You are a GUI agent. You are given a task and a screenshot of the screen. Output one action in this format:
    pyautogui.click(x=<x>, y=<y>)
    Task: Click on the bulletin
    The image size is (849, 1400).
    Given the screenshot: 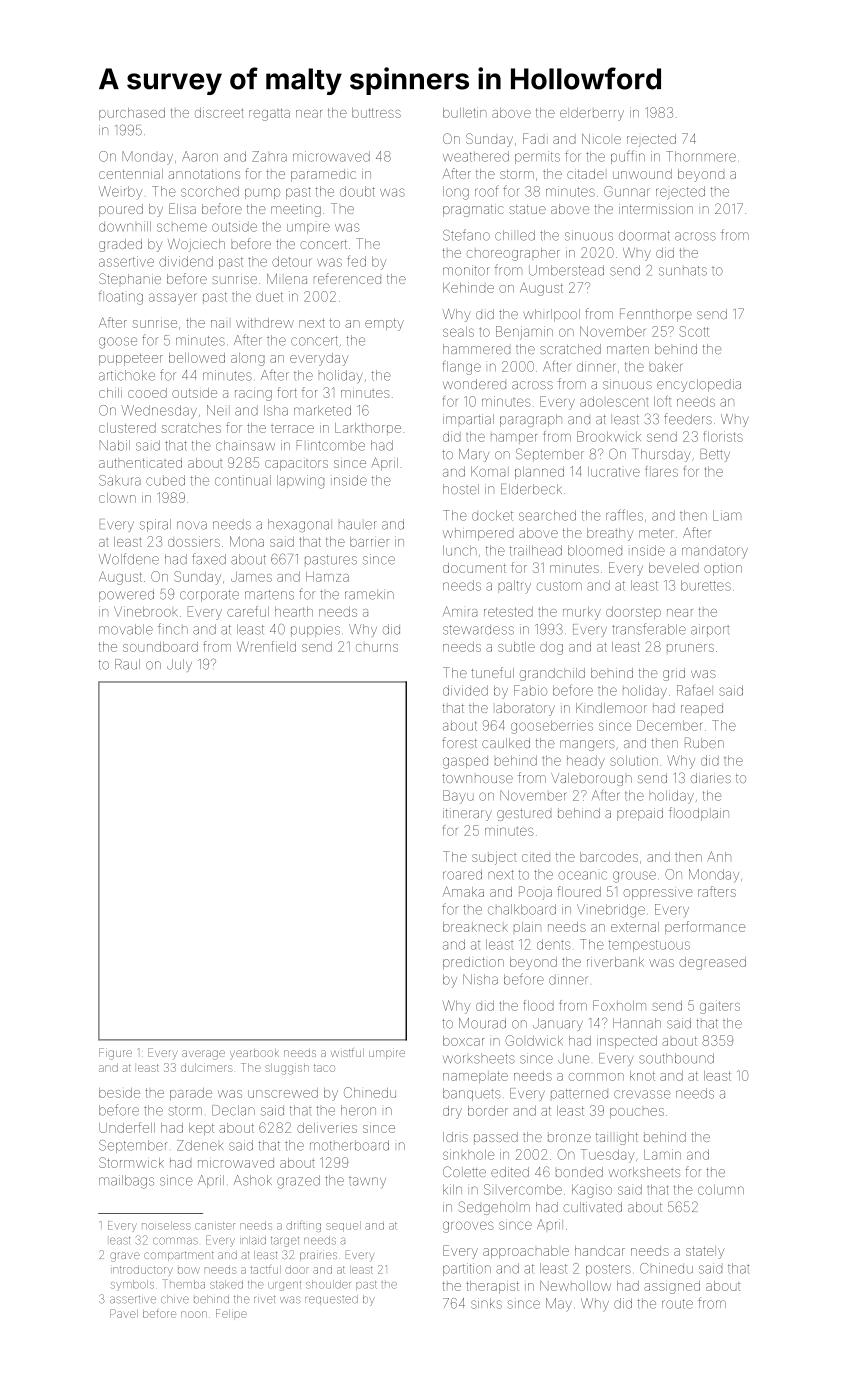 What is the action you would take?
    pyautogui.click(x=464, y=113)
